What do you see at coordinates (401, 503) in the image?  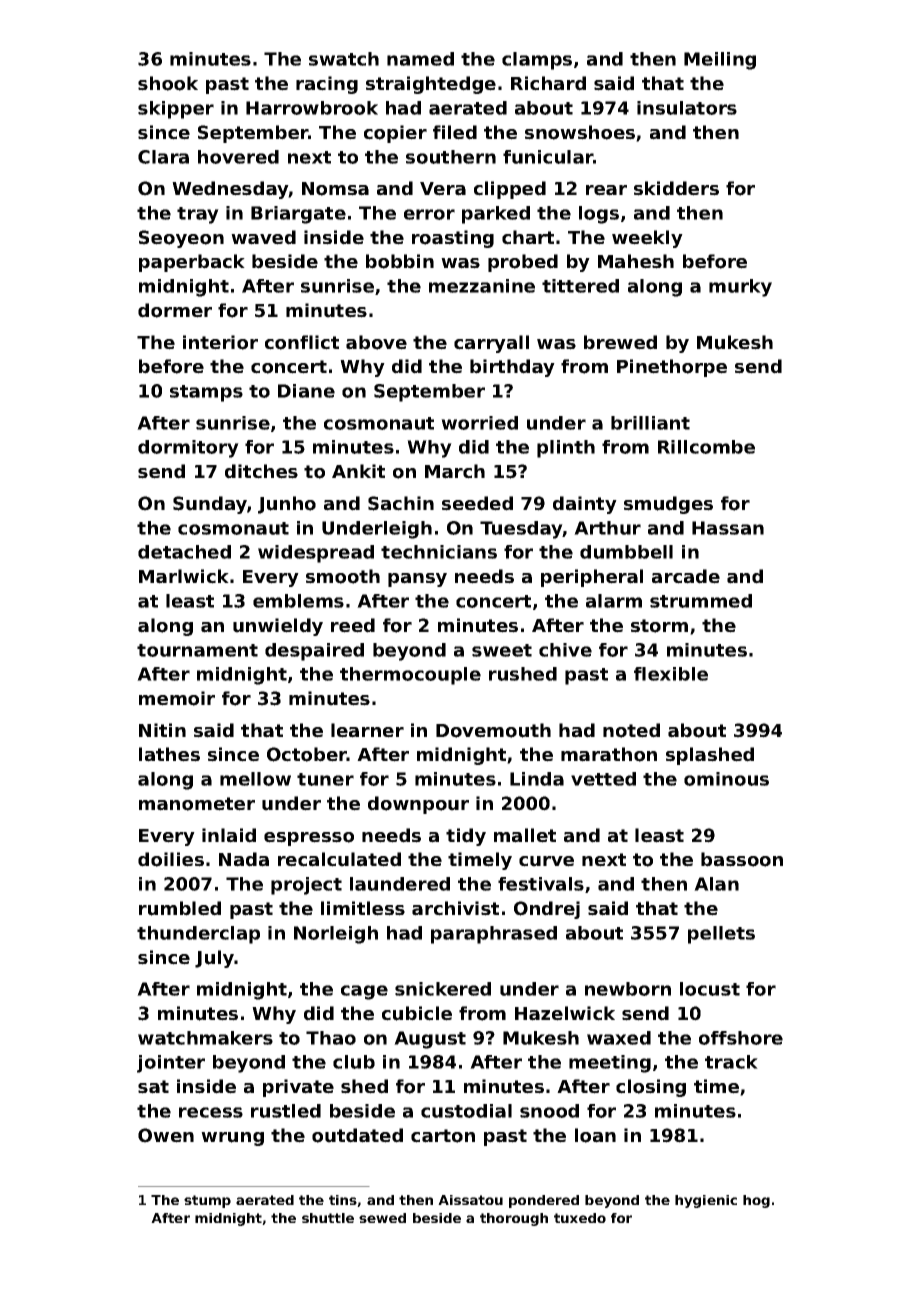 I see `Sachin` at bounding box center [401, 503].
